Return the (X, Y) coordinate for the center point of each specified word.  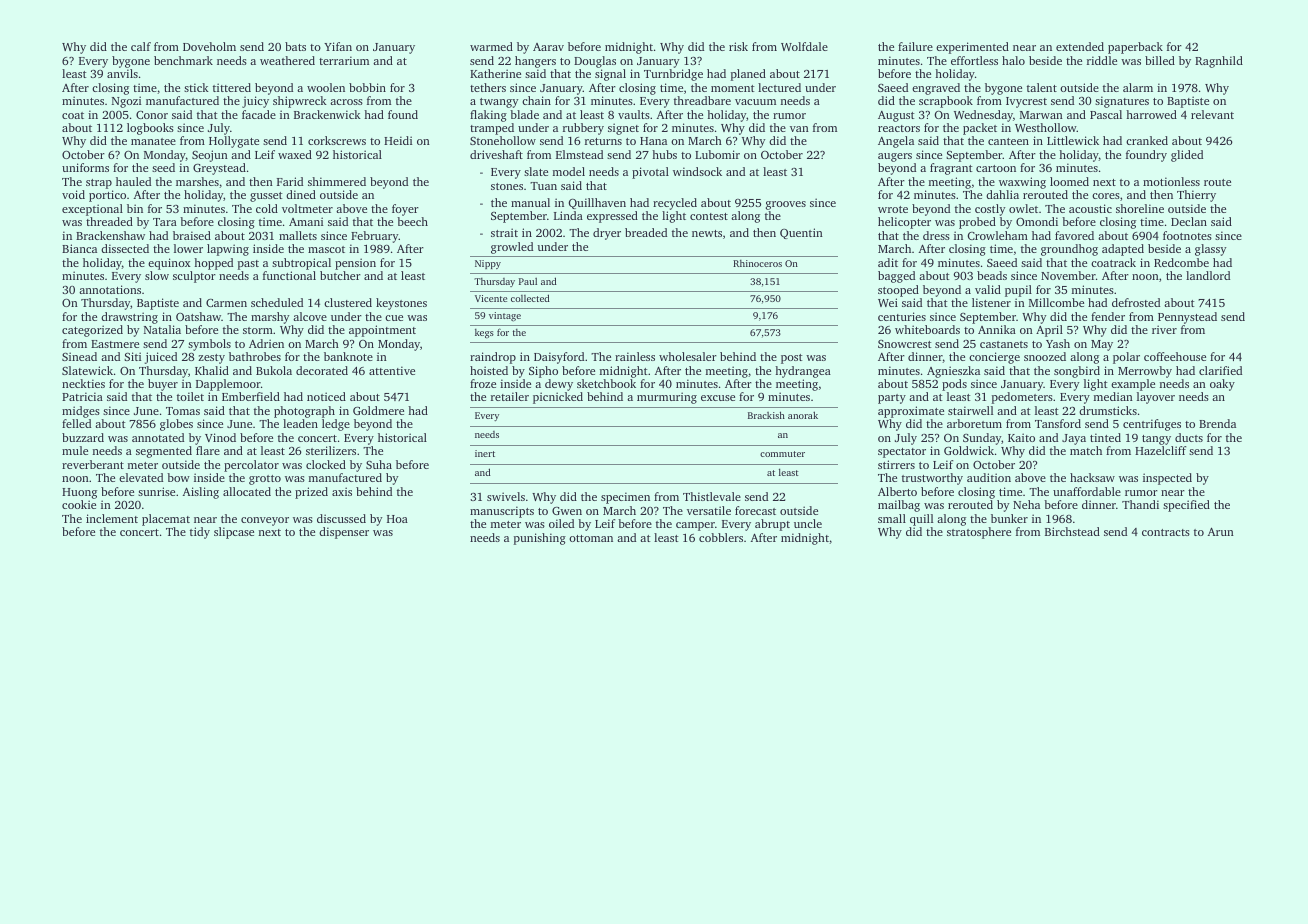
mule (75, 450)
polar (1126, 358)
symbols (209, 345)
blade (524, 114)
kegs (484, 334)
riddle (1102, 60)
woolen (326, 87)
